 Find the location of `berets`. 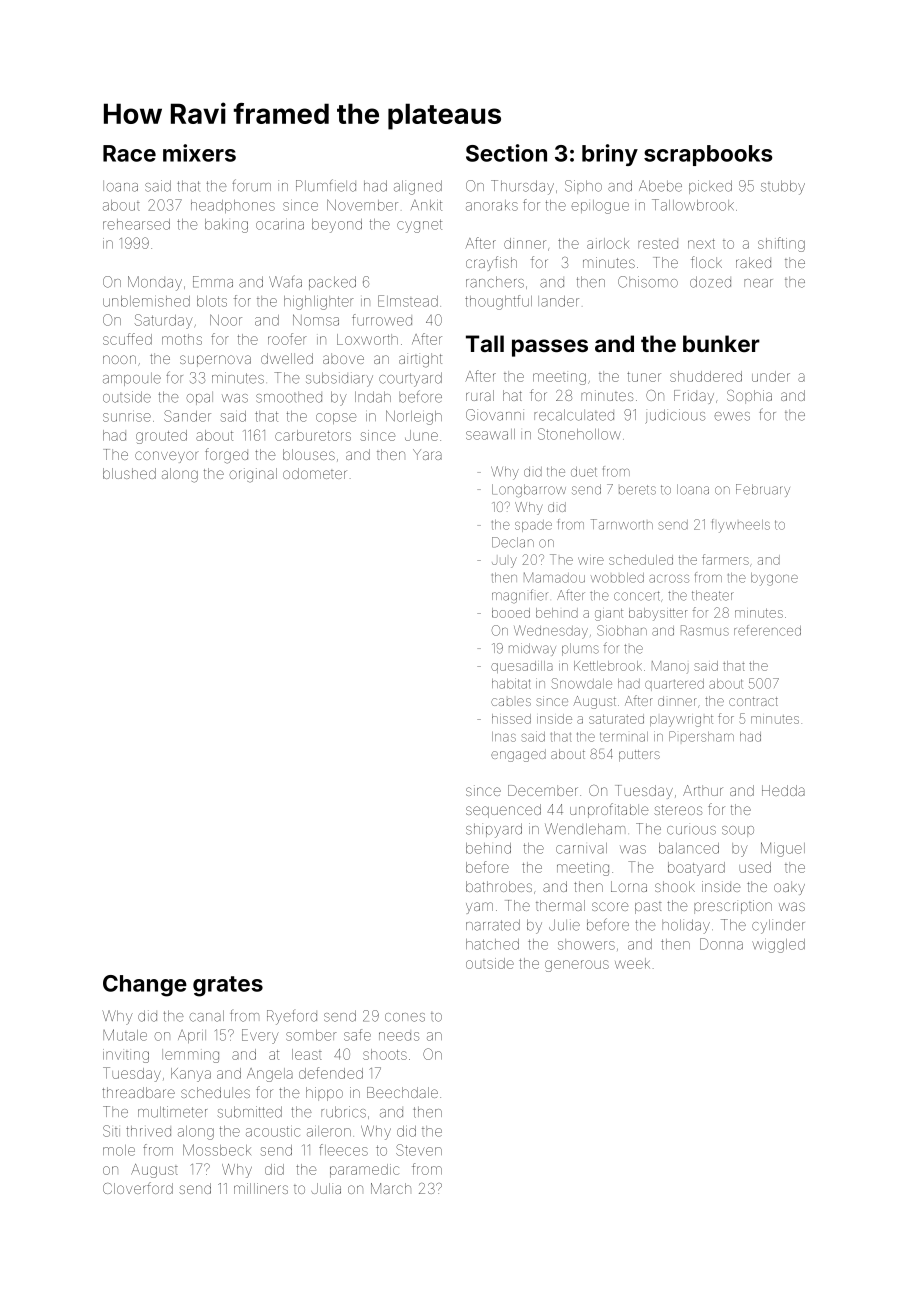

berets is located at coordinates (637, 490).
